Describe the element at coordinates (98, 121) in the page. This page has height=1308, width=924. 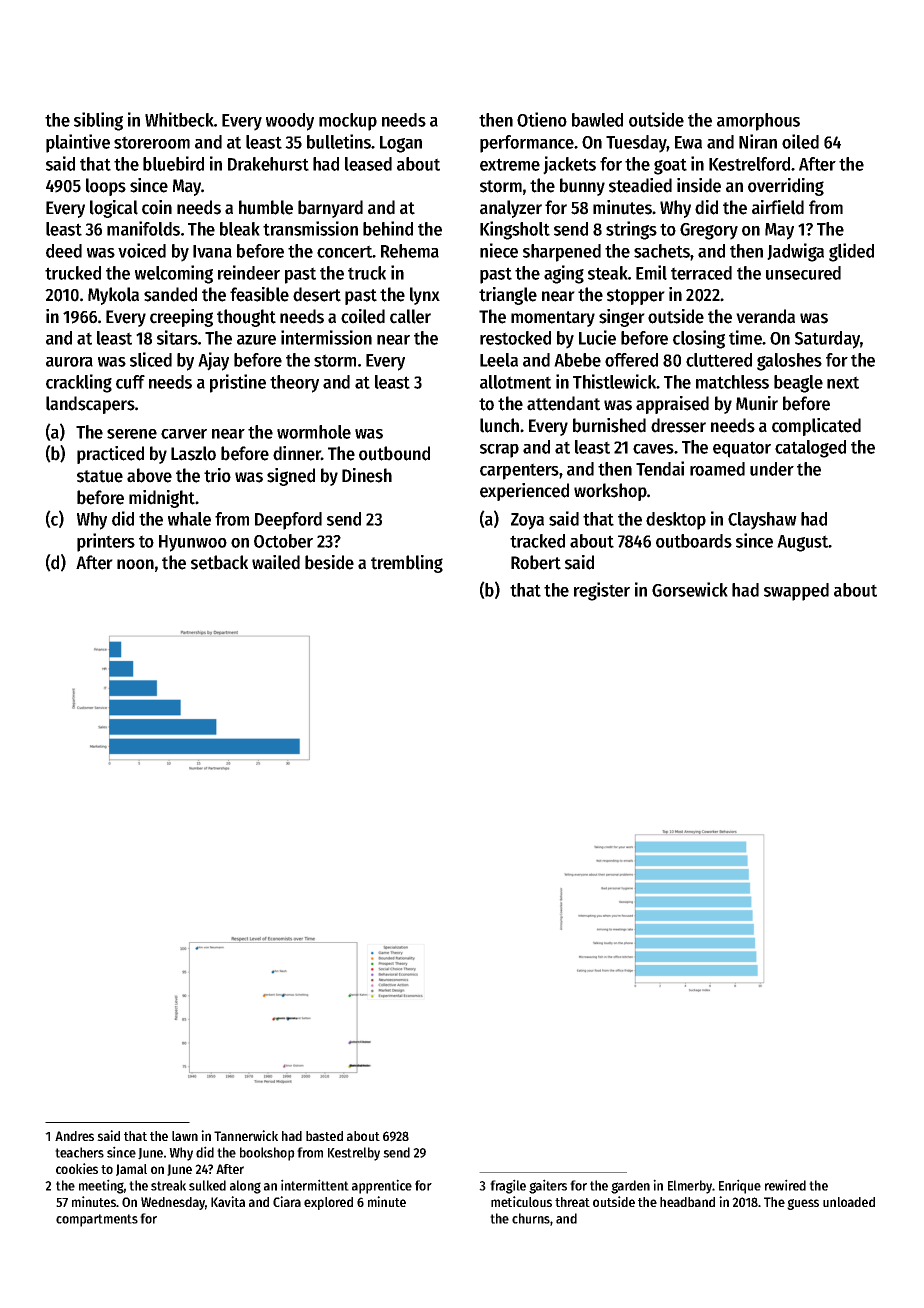
I see `sibling` at that location.
